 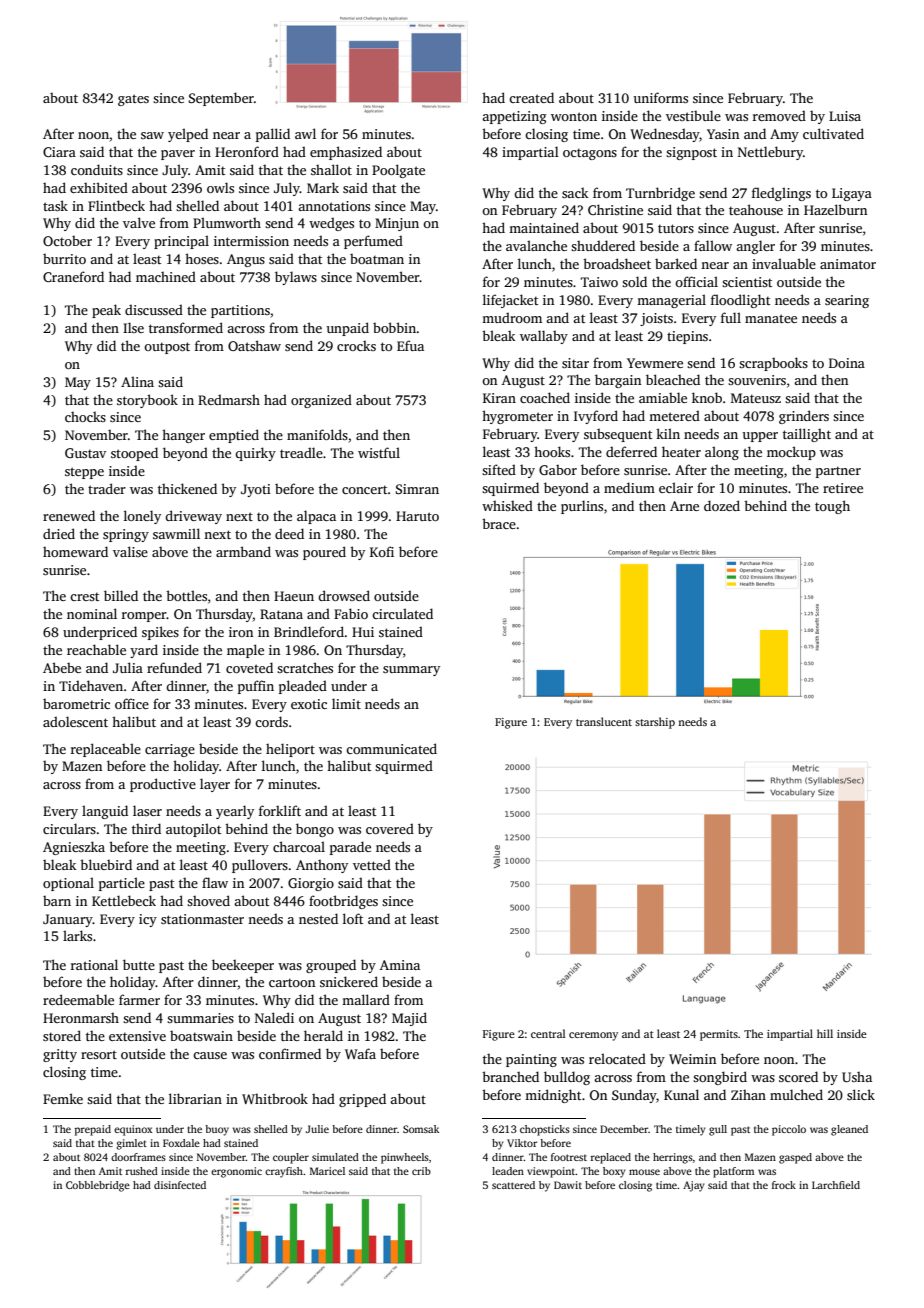 I want to click on Naledi, so click(x=274, y=1017).
